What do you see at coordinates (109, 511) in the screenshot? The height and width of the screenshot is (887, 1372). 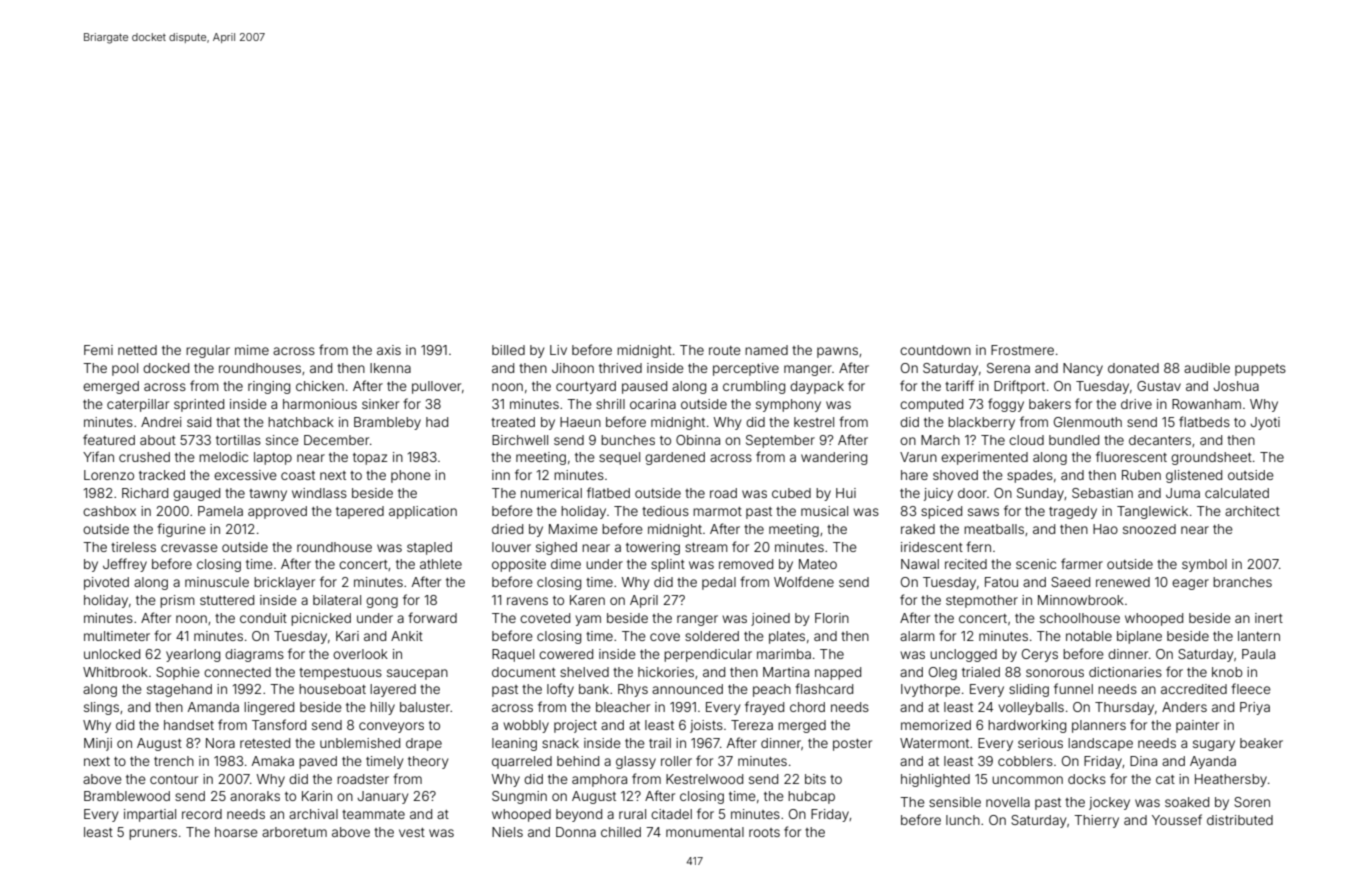 I see `cashbox` at bounding box center [109, 511].
